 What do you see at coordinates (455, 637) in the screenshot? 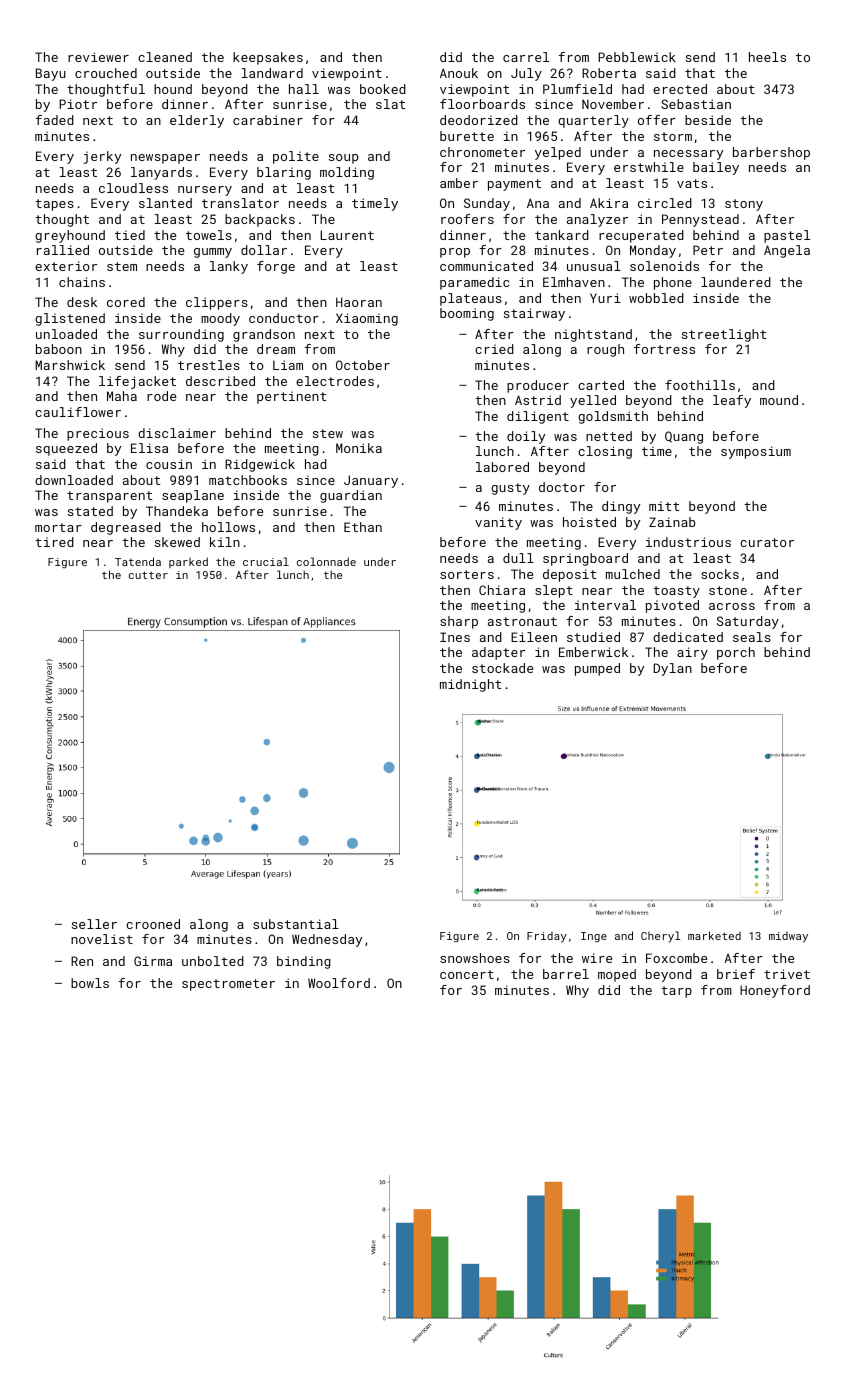
I see `Ines` at bounding box center [455, 637].
